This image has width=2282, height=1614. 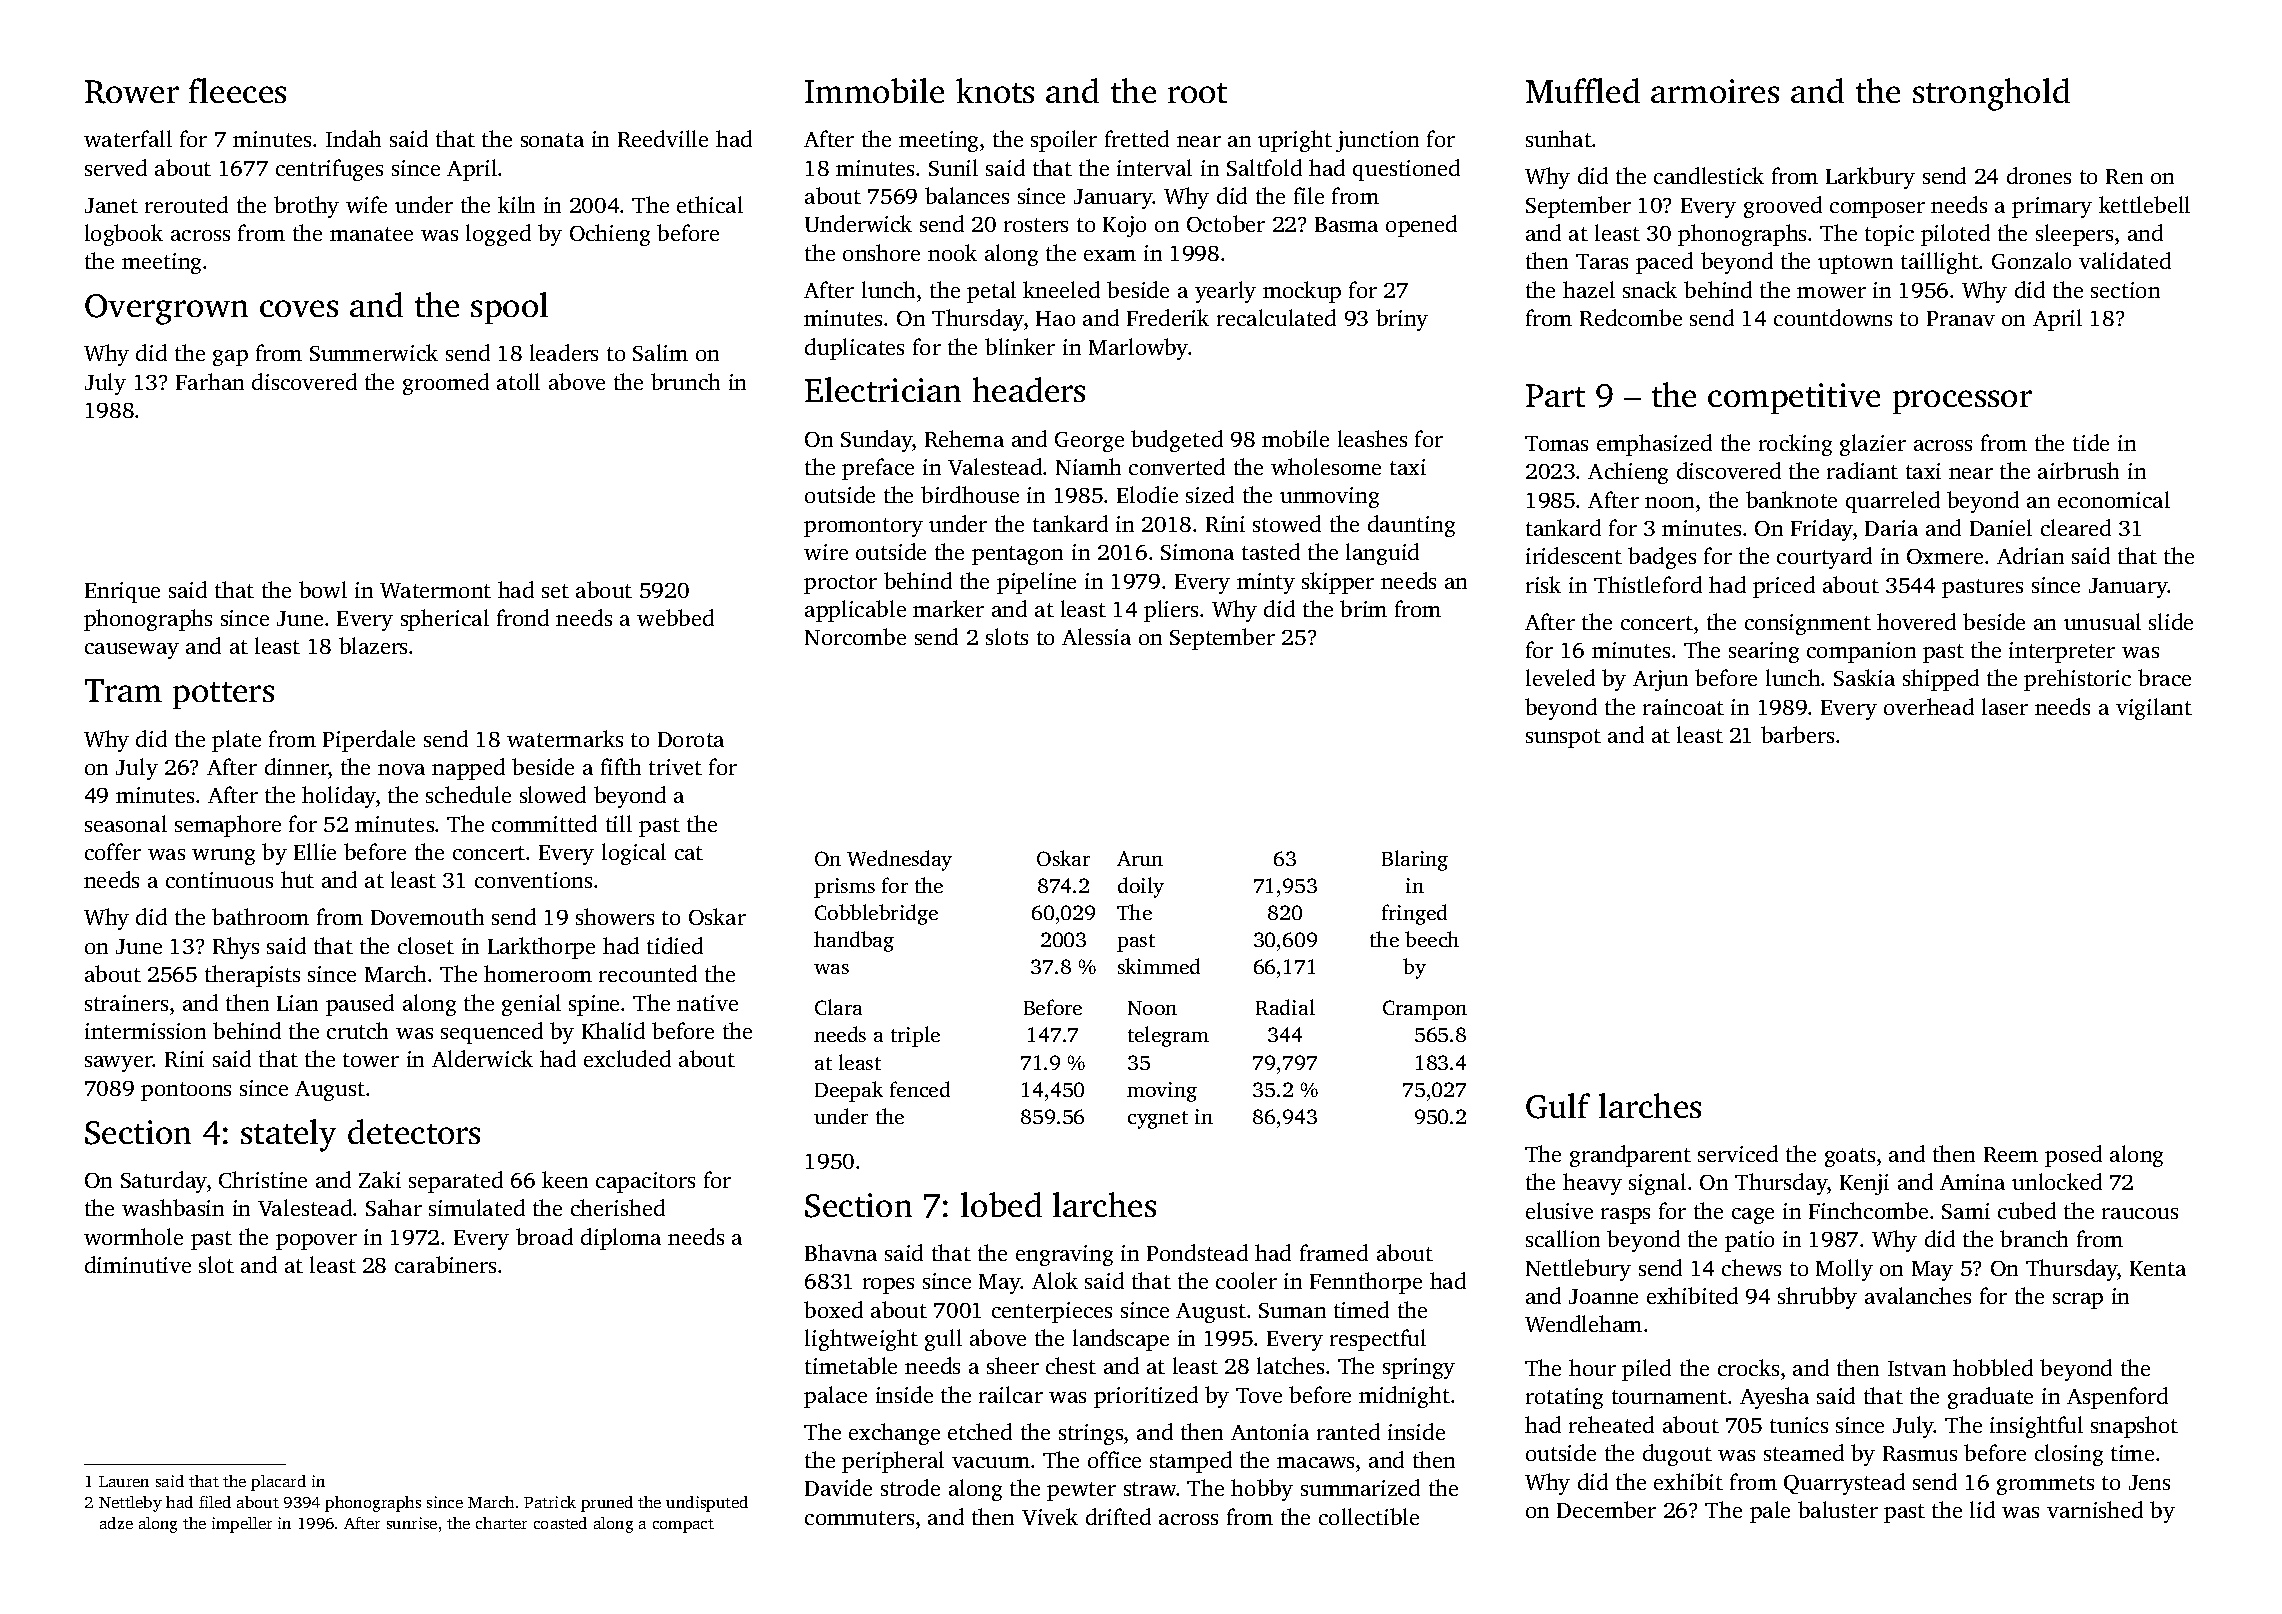 What do you see at coordinates (675, 945) in the image?
I see `tidied` at bounding box center [675, 945].
